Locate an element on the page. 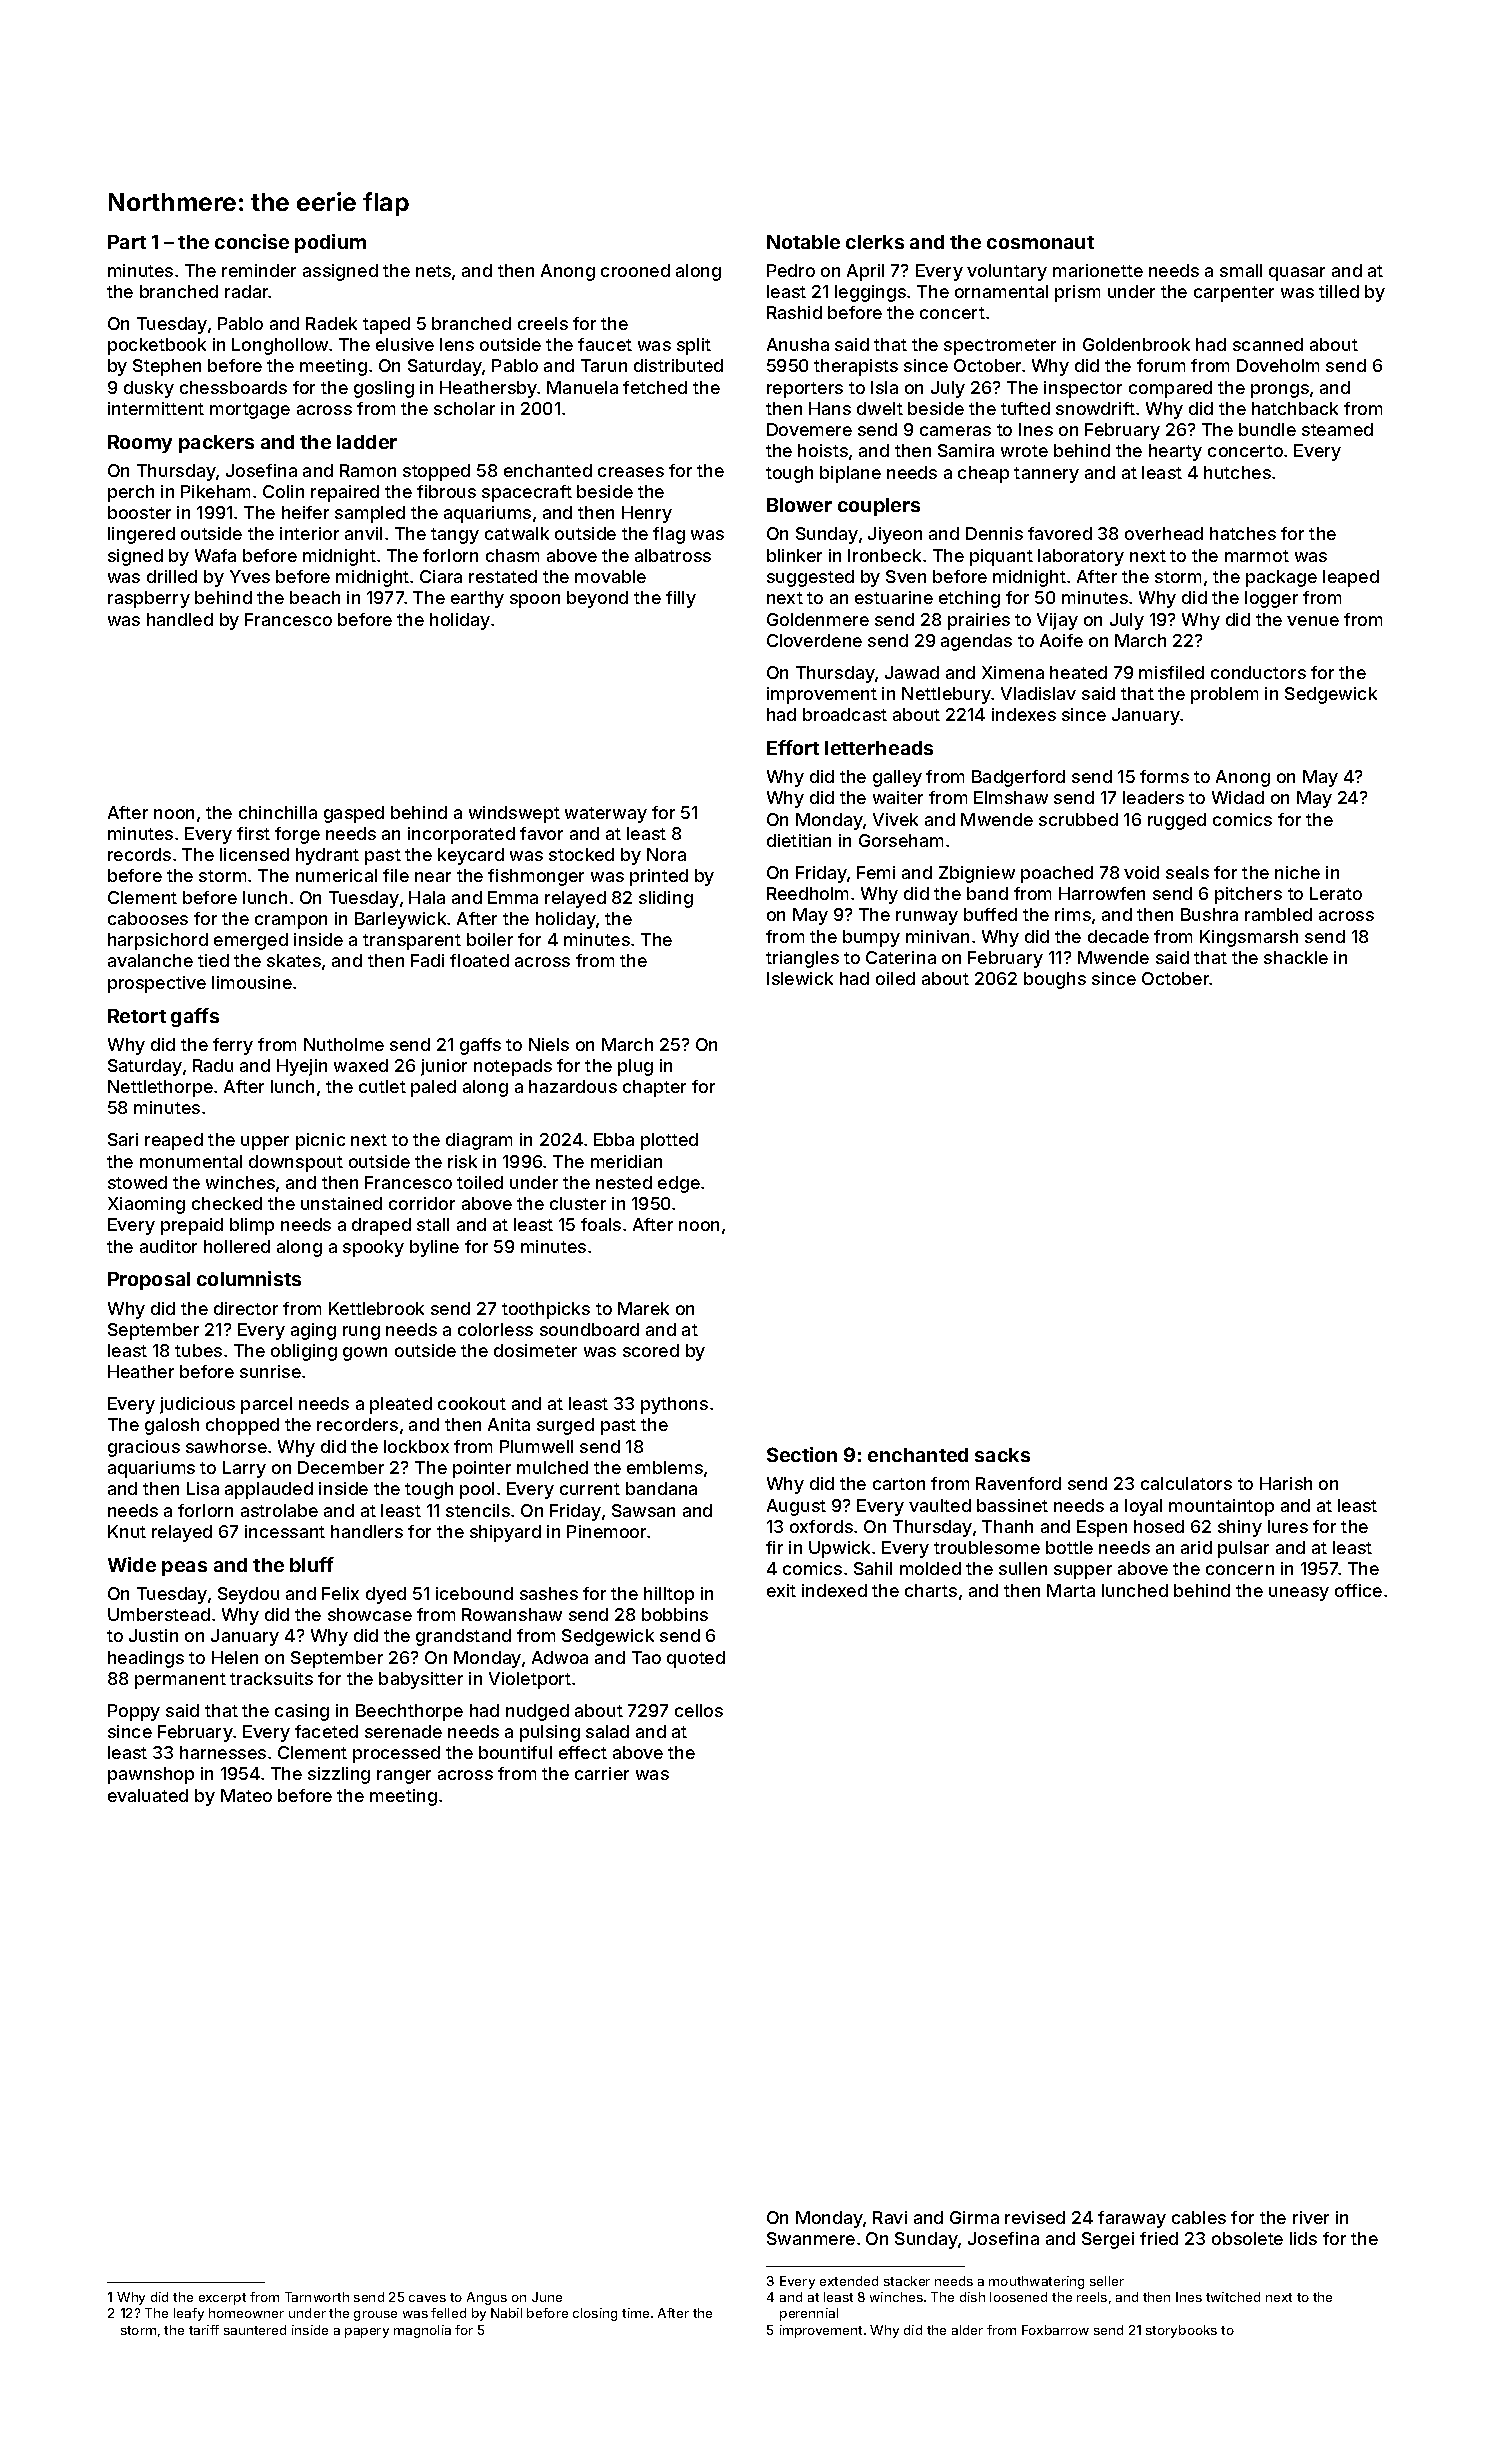  small is located at coordinates (1241, 270).
